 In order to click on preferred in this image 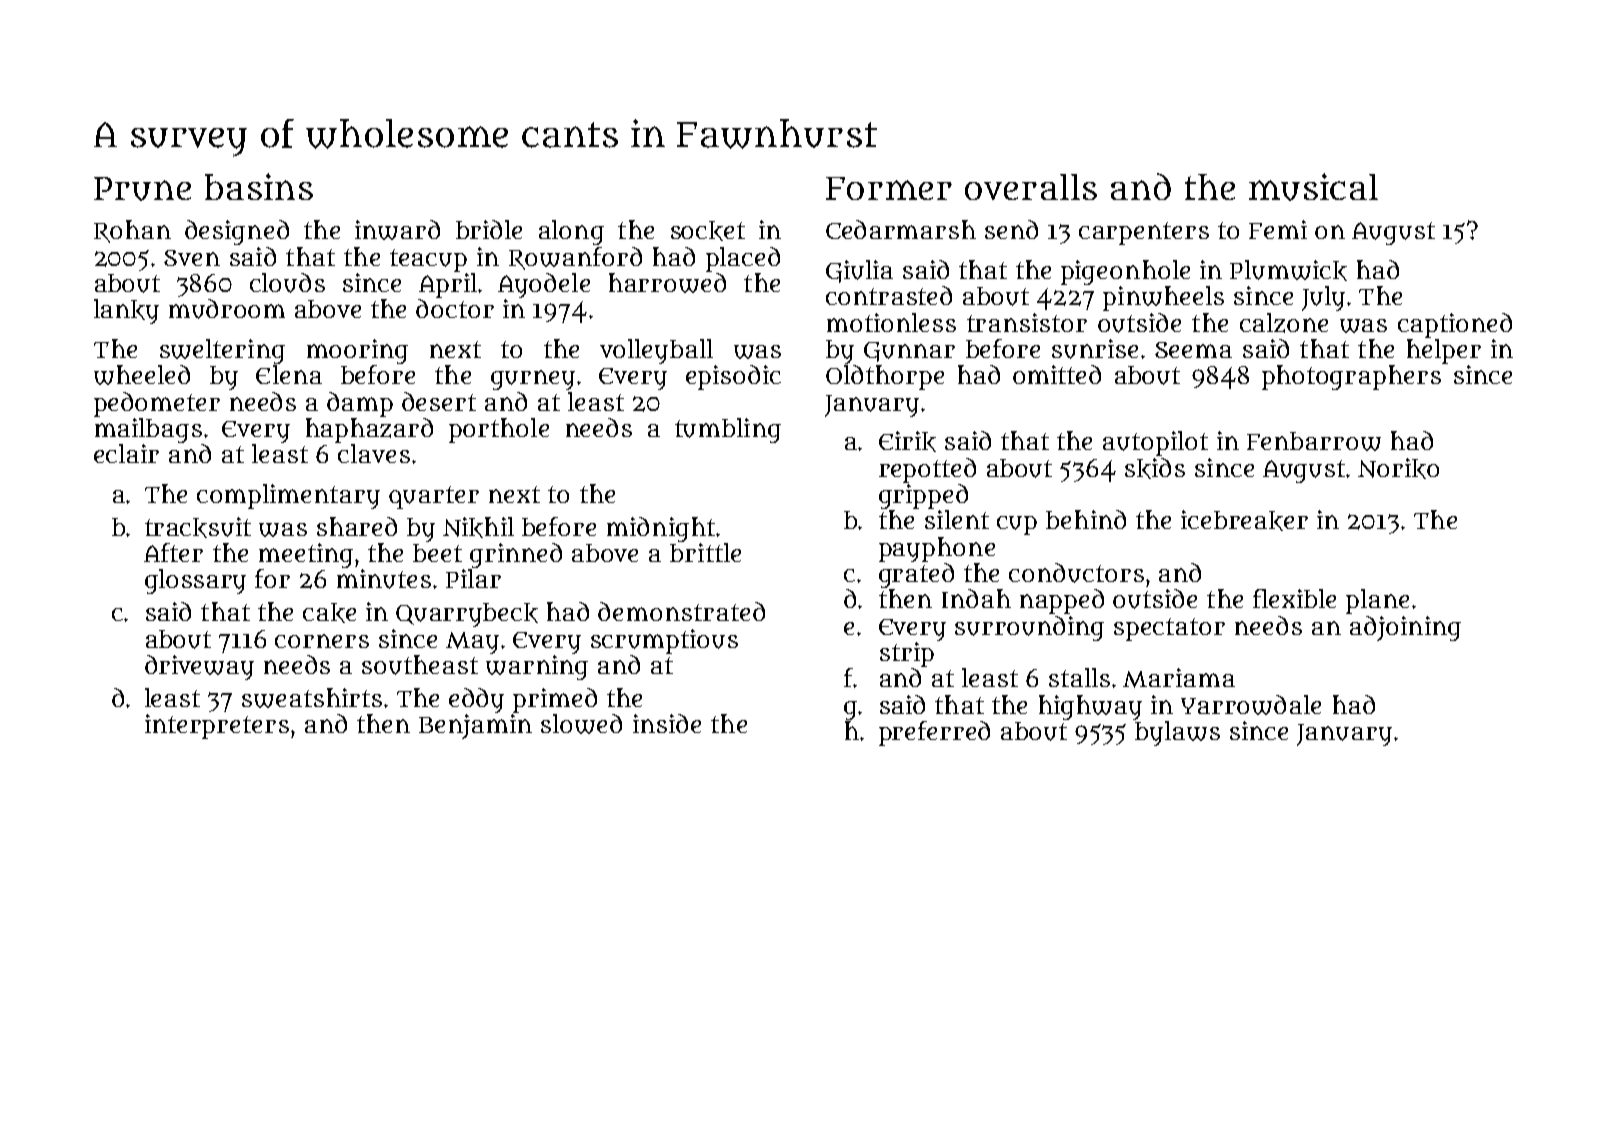, I will do `click(934, 733)`.
